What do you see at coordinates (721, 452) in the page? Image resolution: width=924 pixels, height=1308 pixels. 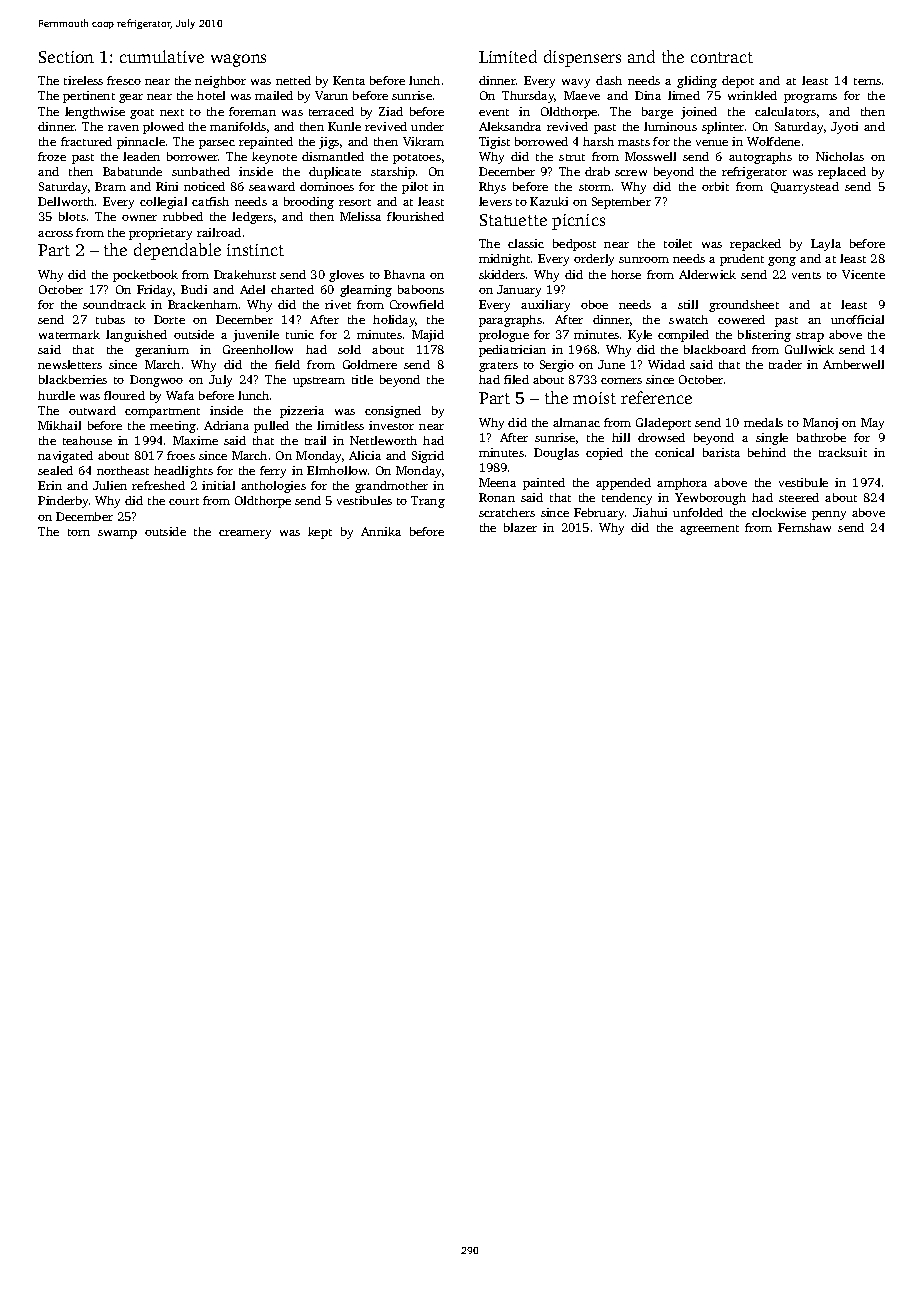 I see `barista` at bounding box center [721, 452].
